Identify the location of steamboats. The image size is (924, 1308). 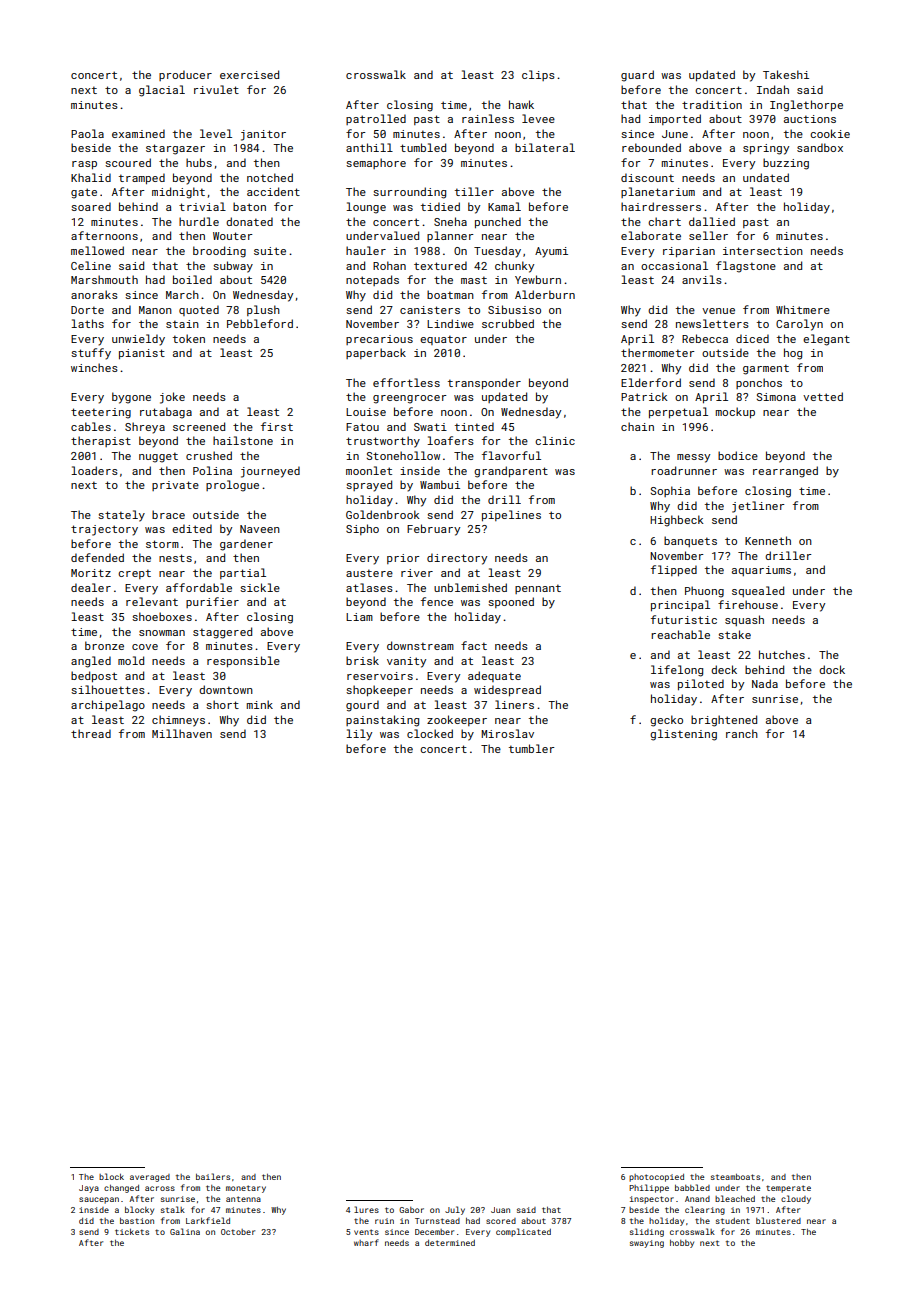
(735, 1177).
